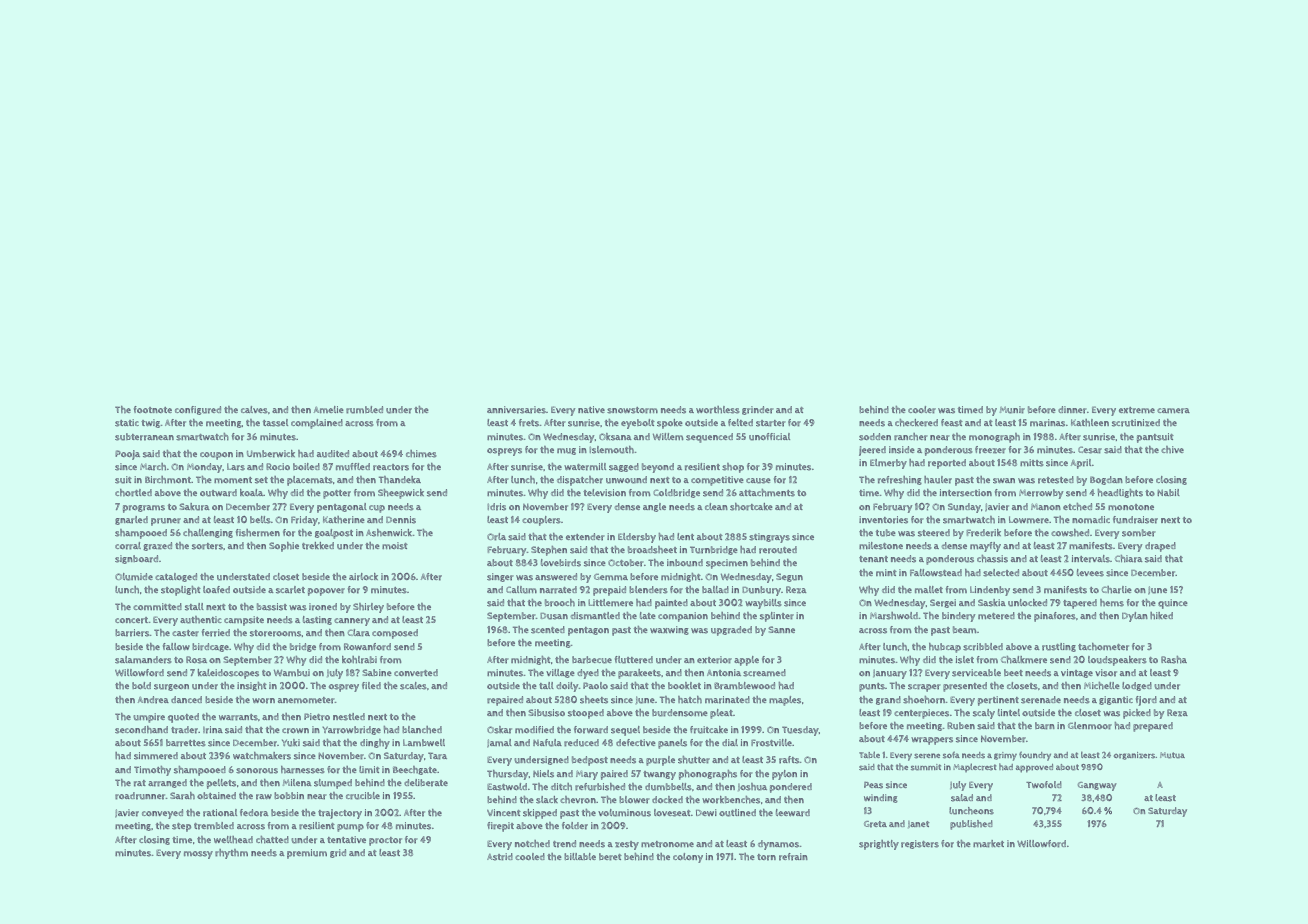 The image size is (1308, 924). What do you see at coordinates (962, 798) in the screenshot?
I see `salad` at bounding box center [962, 798].
